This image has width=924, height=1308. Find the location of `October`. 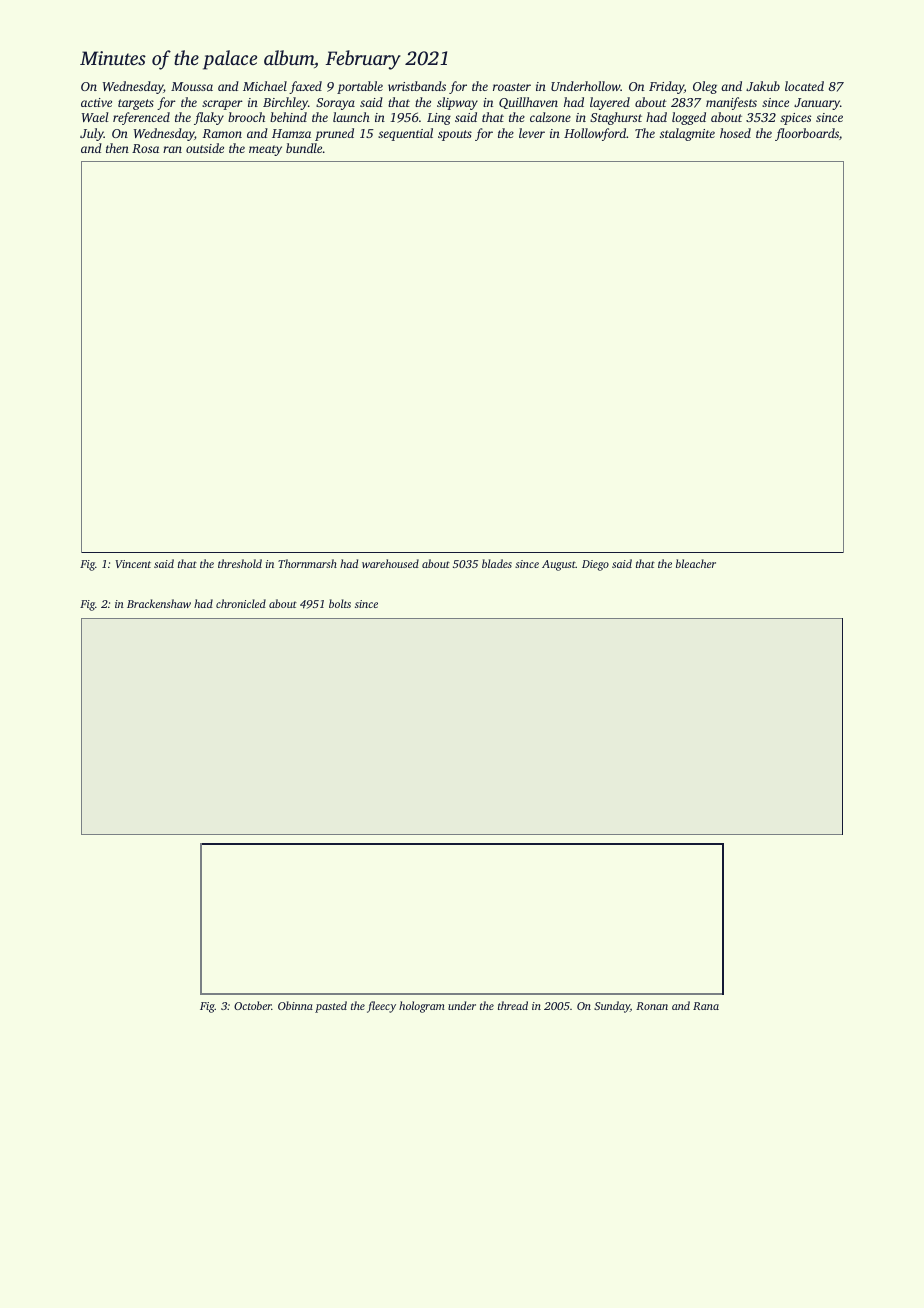

October is located at coordinates (253, 1005).
